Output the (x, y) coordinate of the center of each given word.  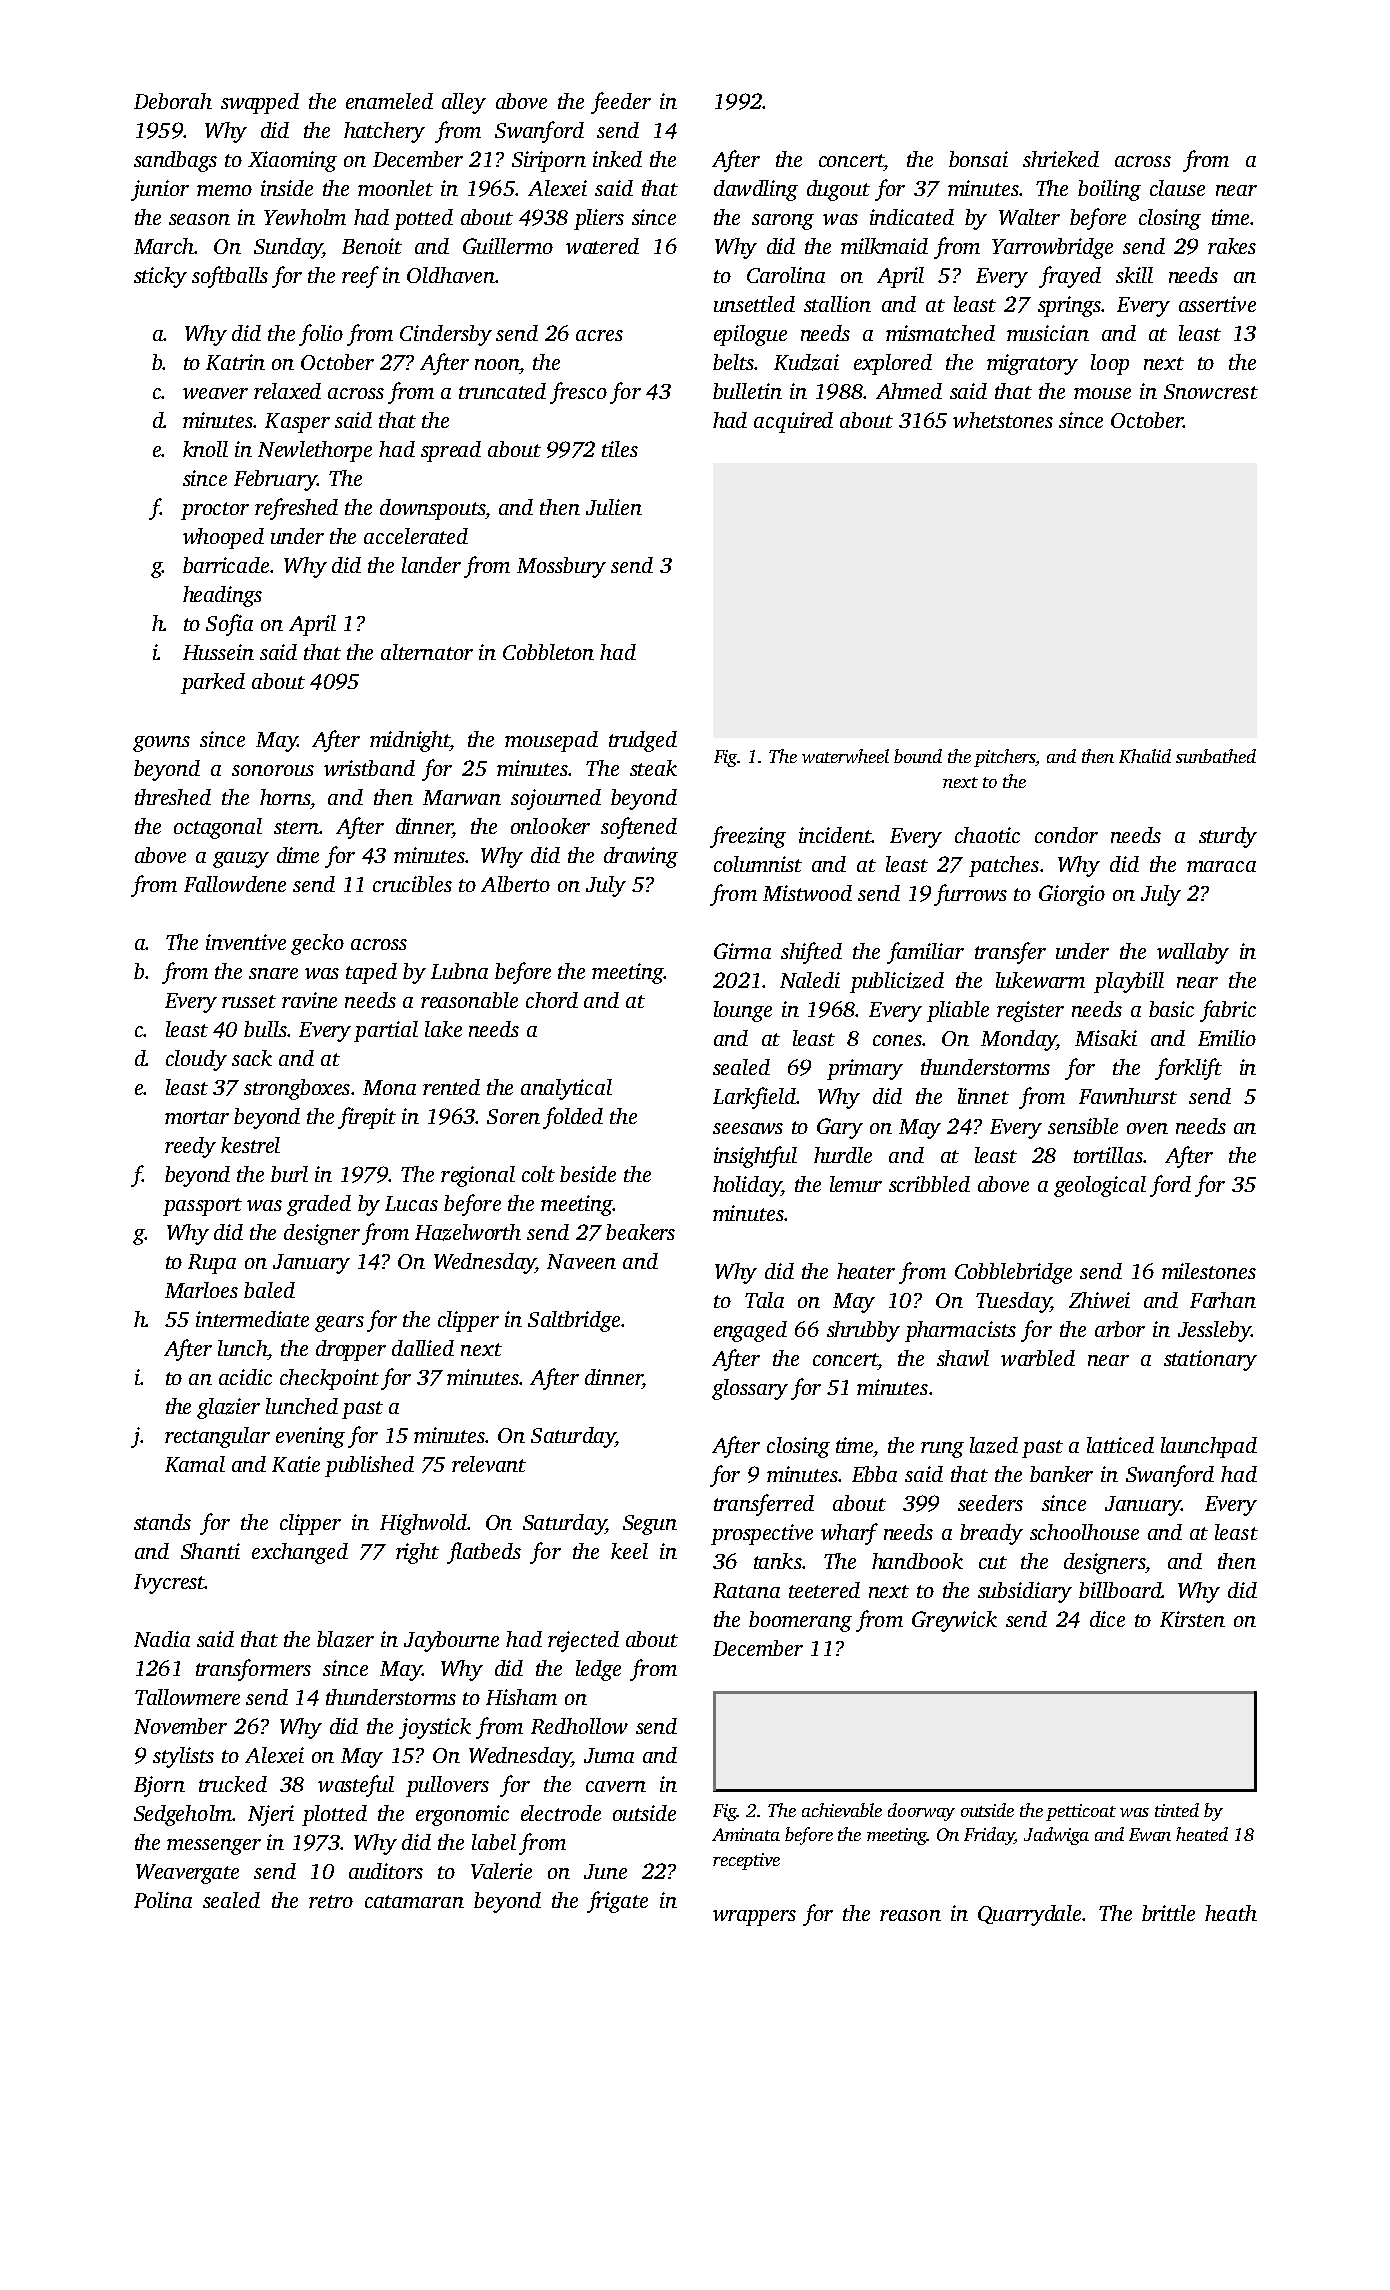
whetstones (1003, 420)
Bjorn (159, 1786)
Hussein (218, 652)
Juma (609, 1755)
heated (1202, 1834)
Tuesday (1013, 1302)
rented (451, 1087)
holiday (747, 1186)
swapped (260, 103)
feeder (621, 103)
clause (1177, 188)
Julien (614, 507)
